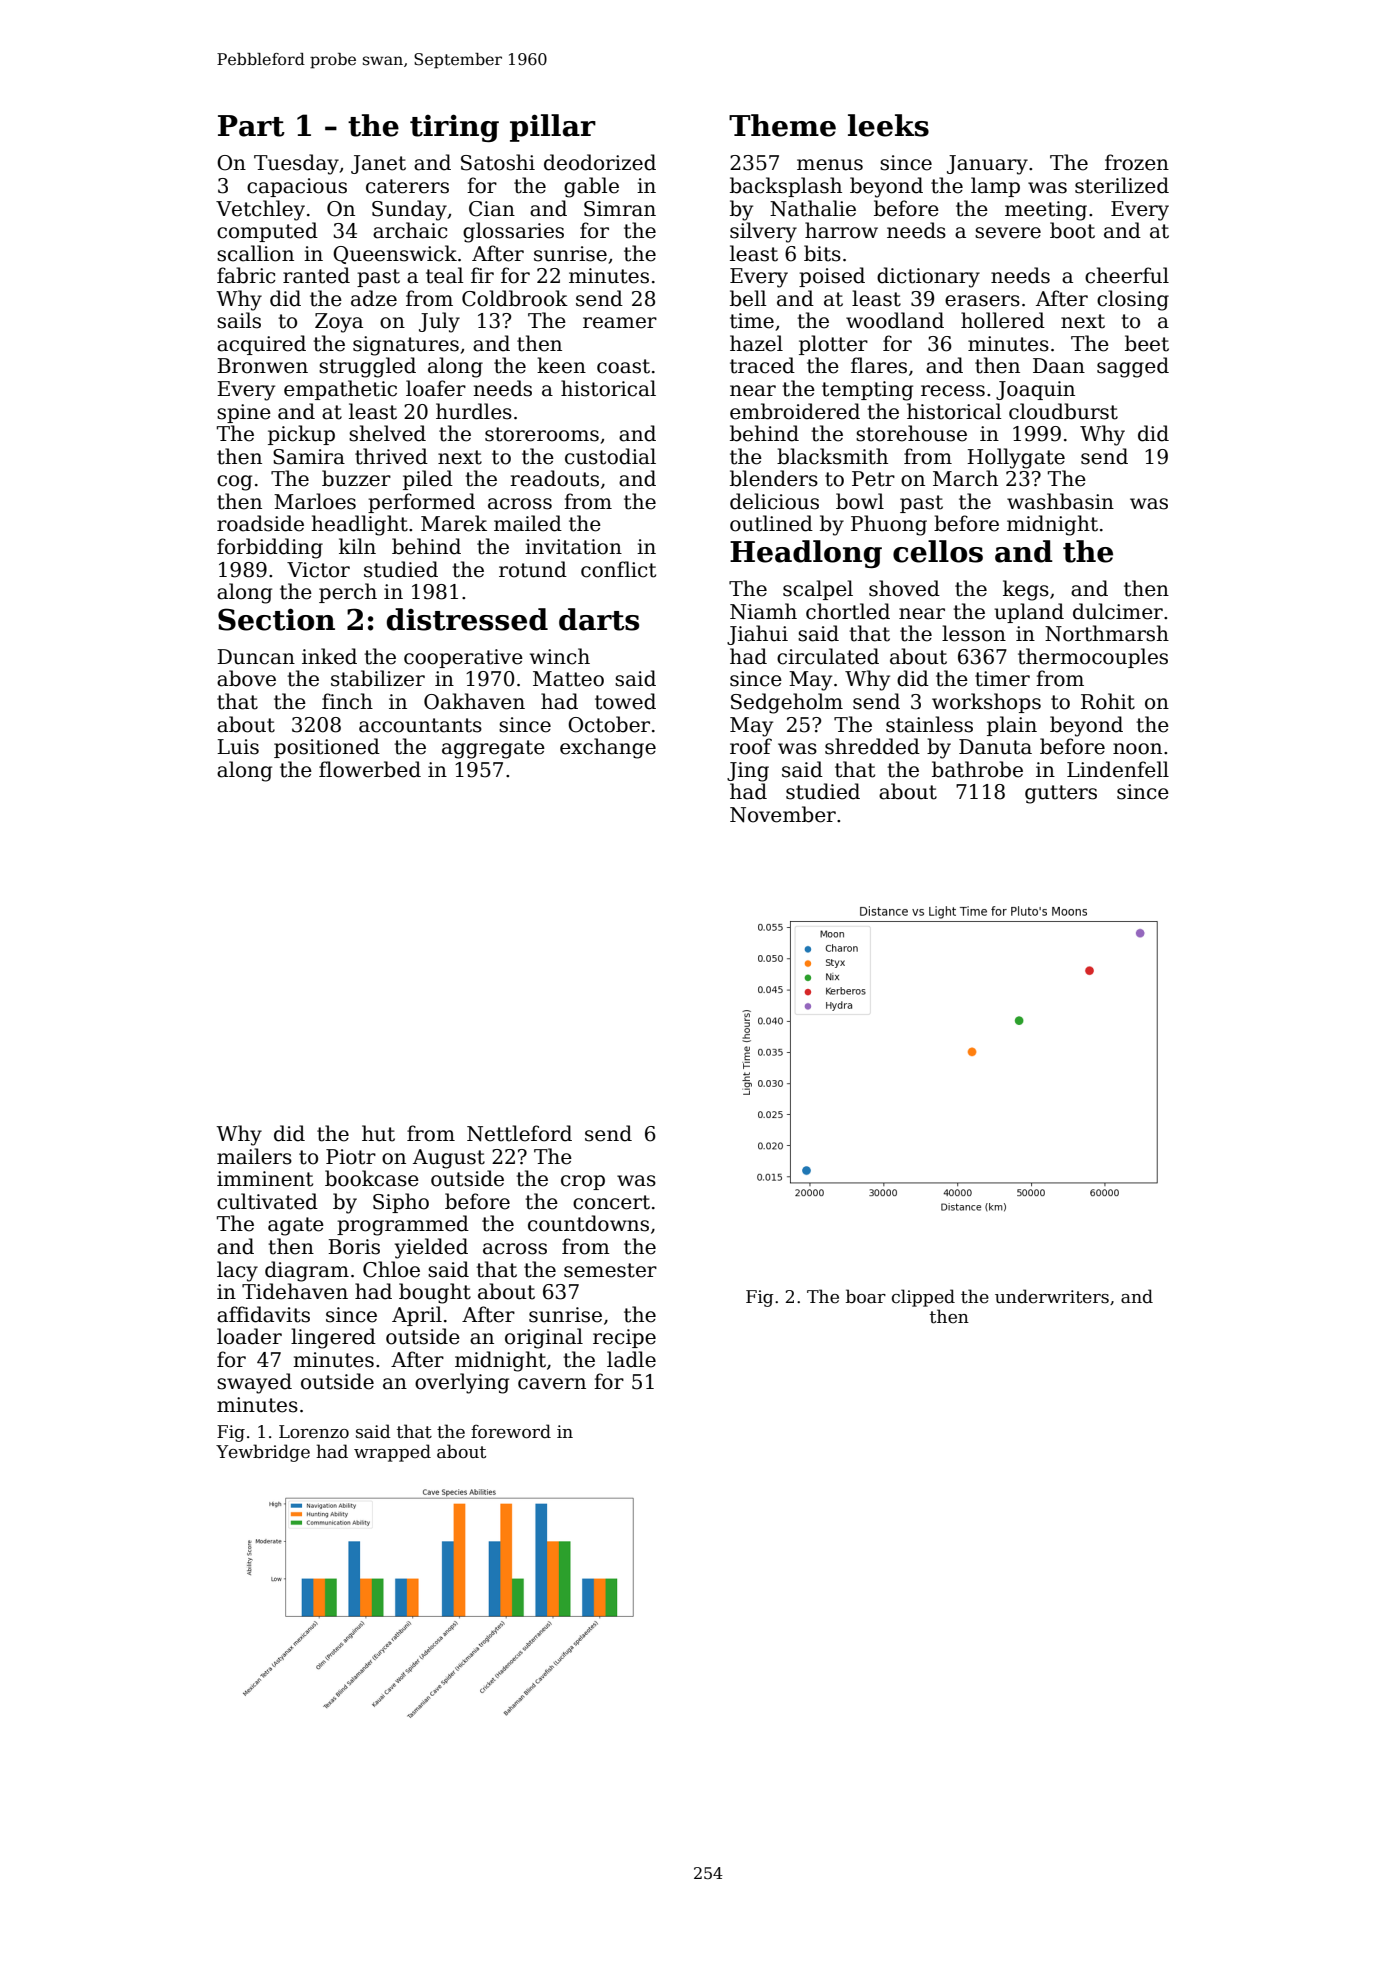 This document has height=1969, width=1386. What do you see at coordinates (251, 126) in the document?
I see `Part` at bounding box center [251, 126].
